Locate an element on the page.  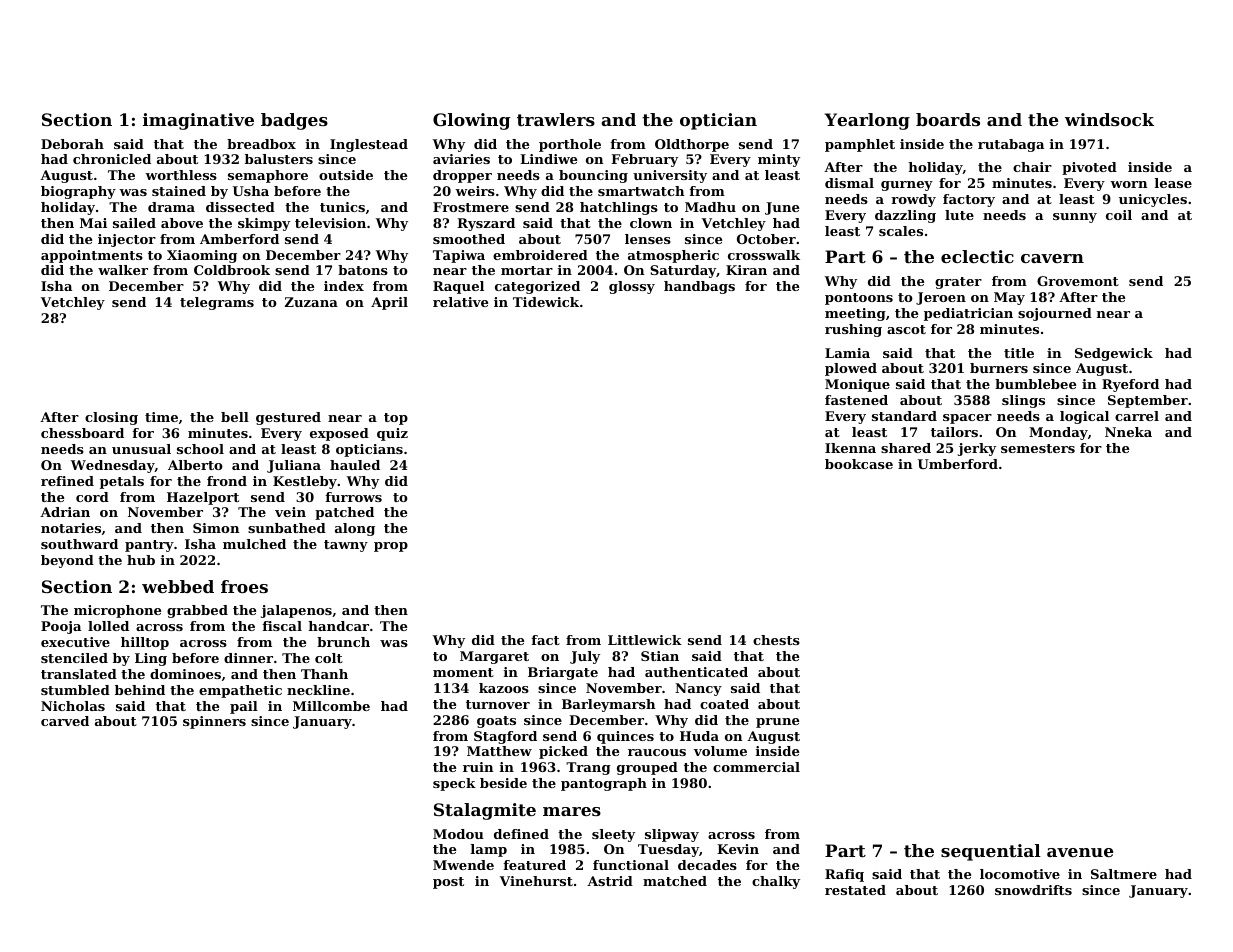
Umberford is located at coordinates (958, 464).
